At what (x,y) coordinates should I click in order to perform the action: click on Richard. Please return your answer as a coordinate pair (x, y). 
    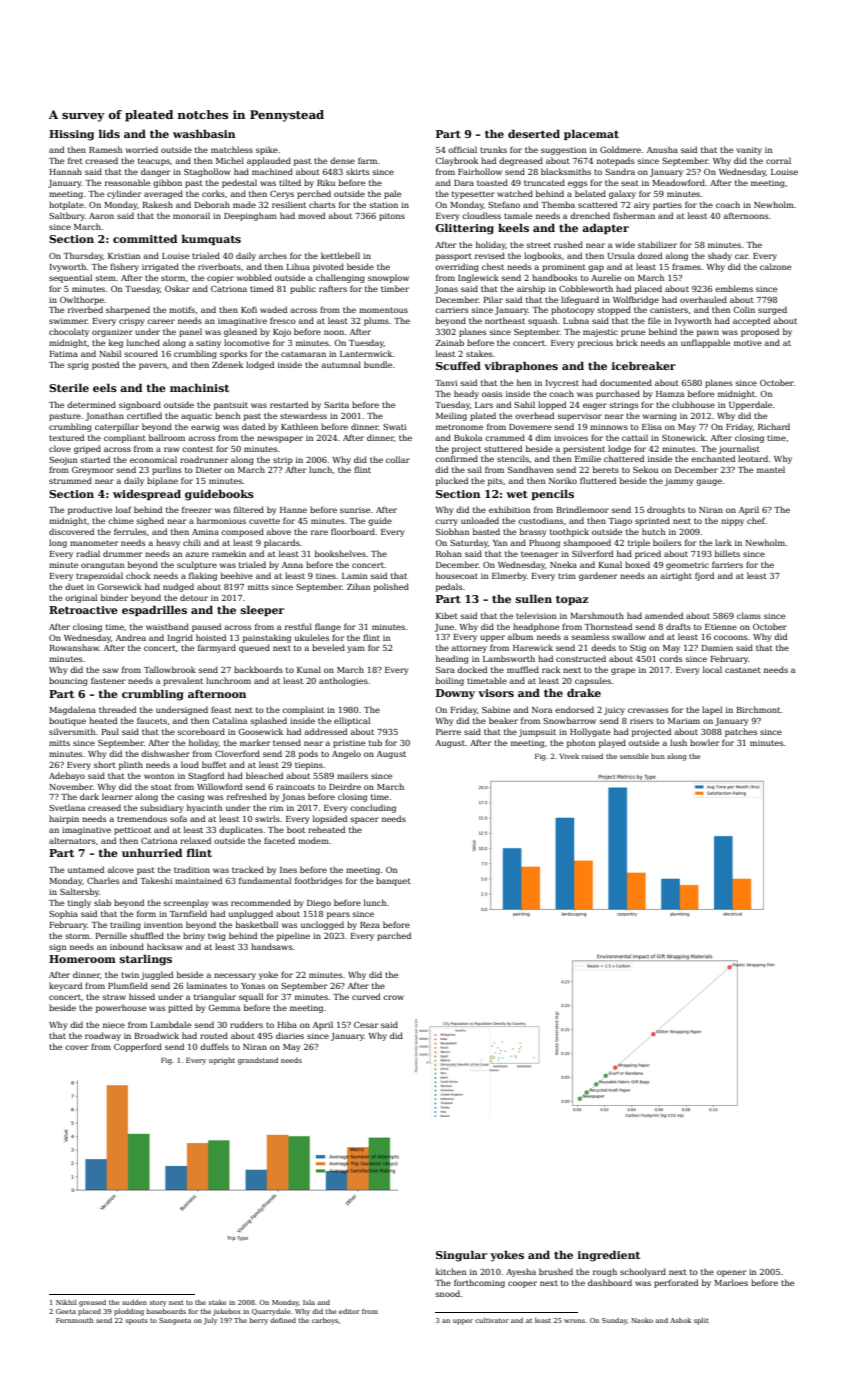
    Looking at the image, I should click on (774, 426).
